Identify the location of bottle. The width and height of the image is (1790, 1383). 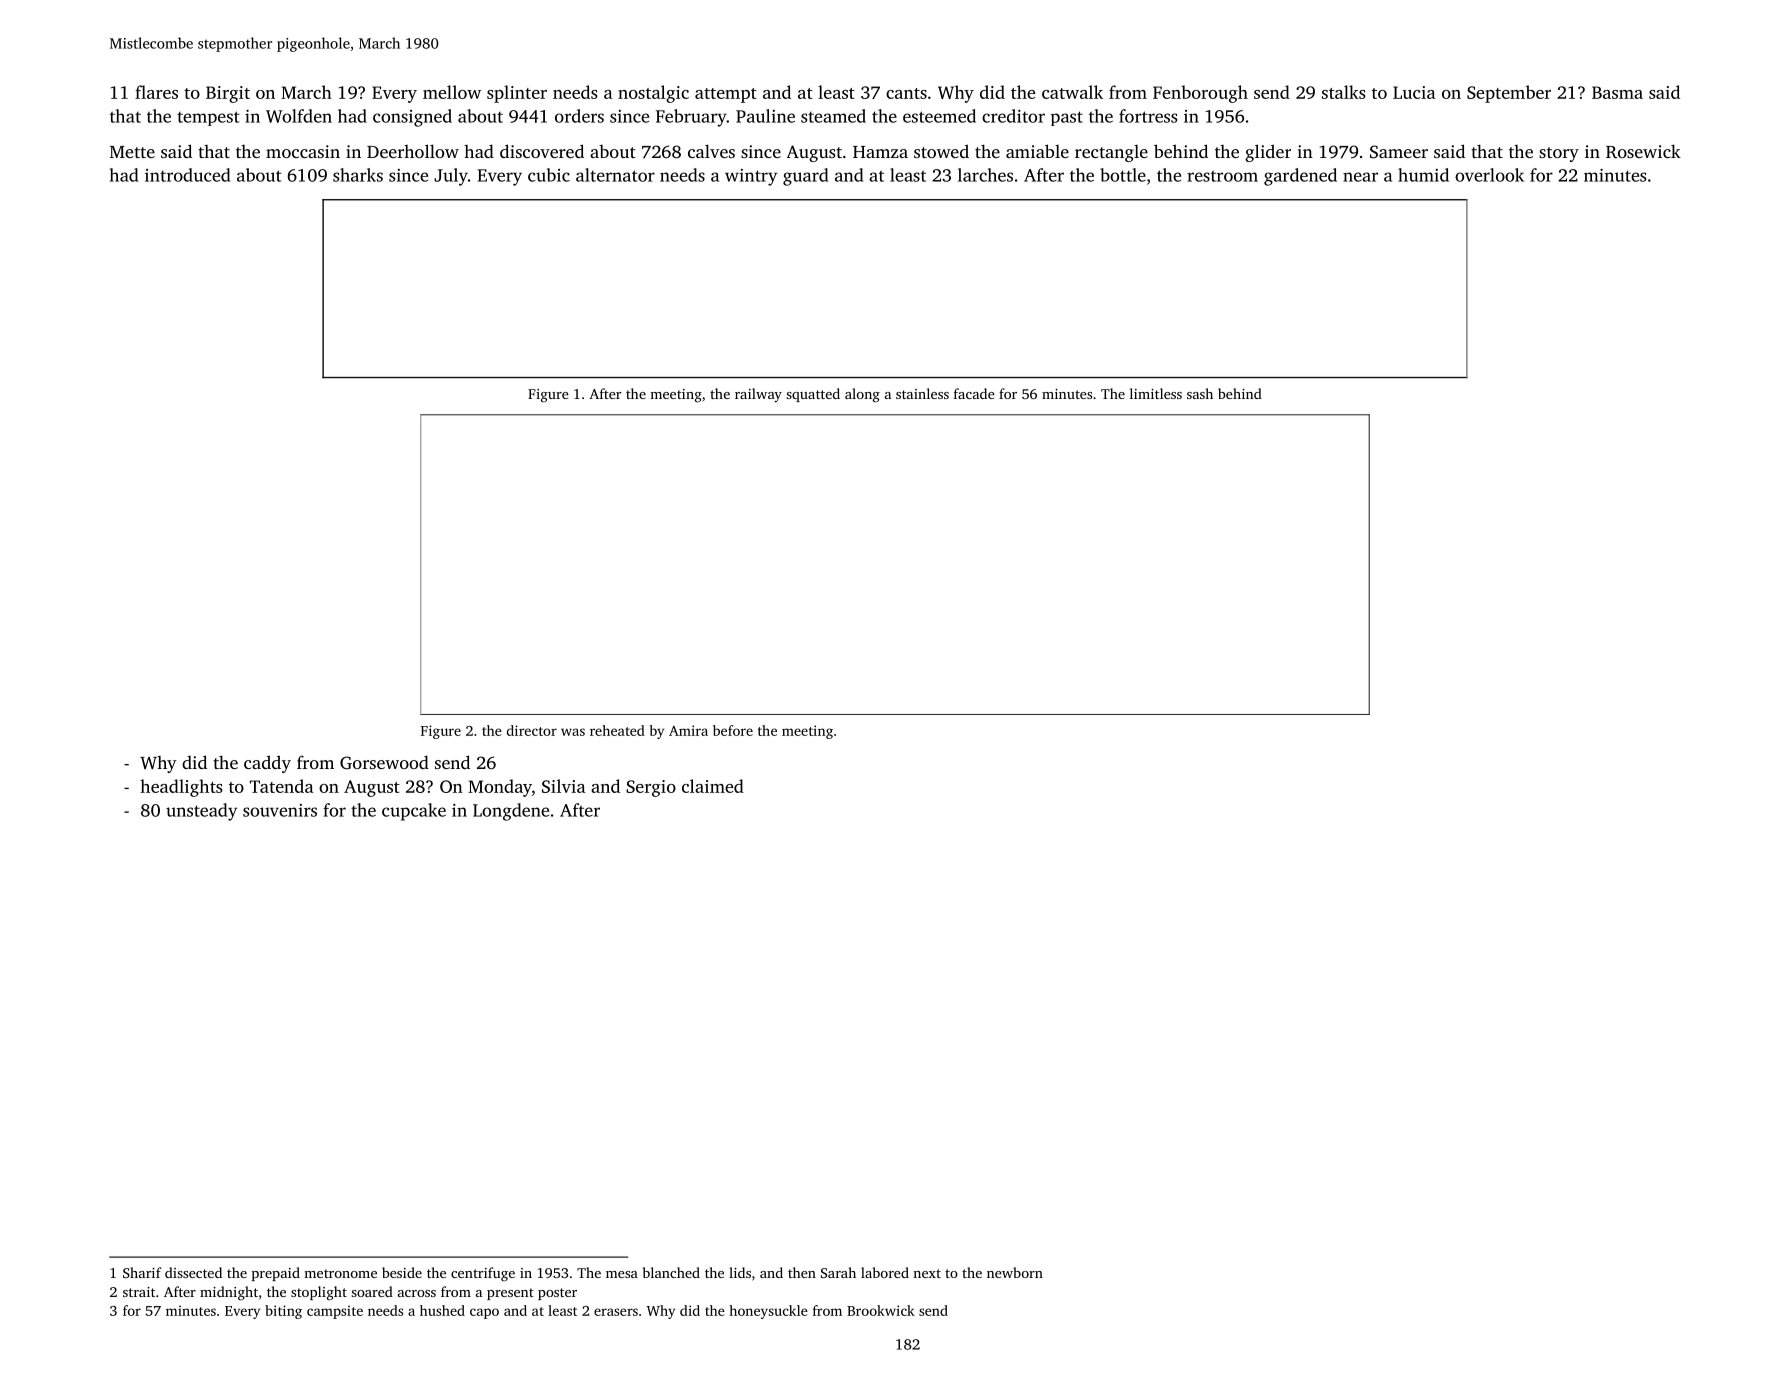
(1123, 175).
